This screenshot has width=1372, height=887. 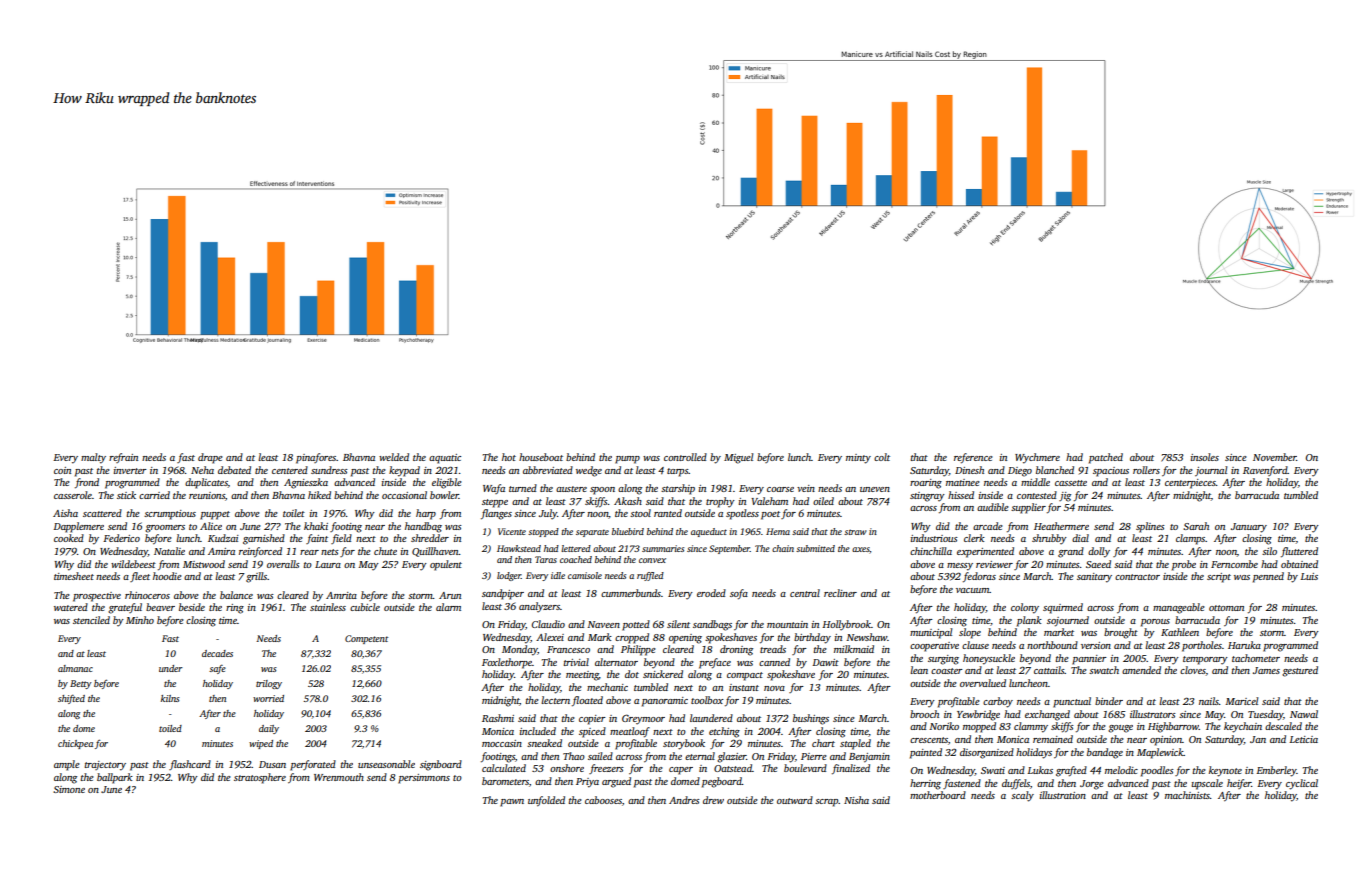 What do you see at coordinates (93, 458) in the screenshot?
I see `malty` at bounding box center [93, 458].
